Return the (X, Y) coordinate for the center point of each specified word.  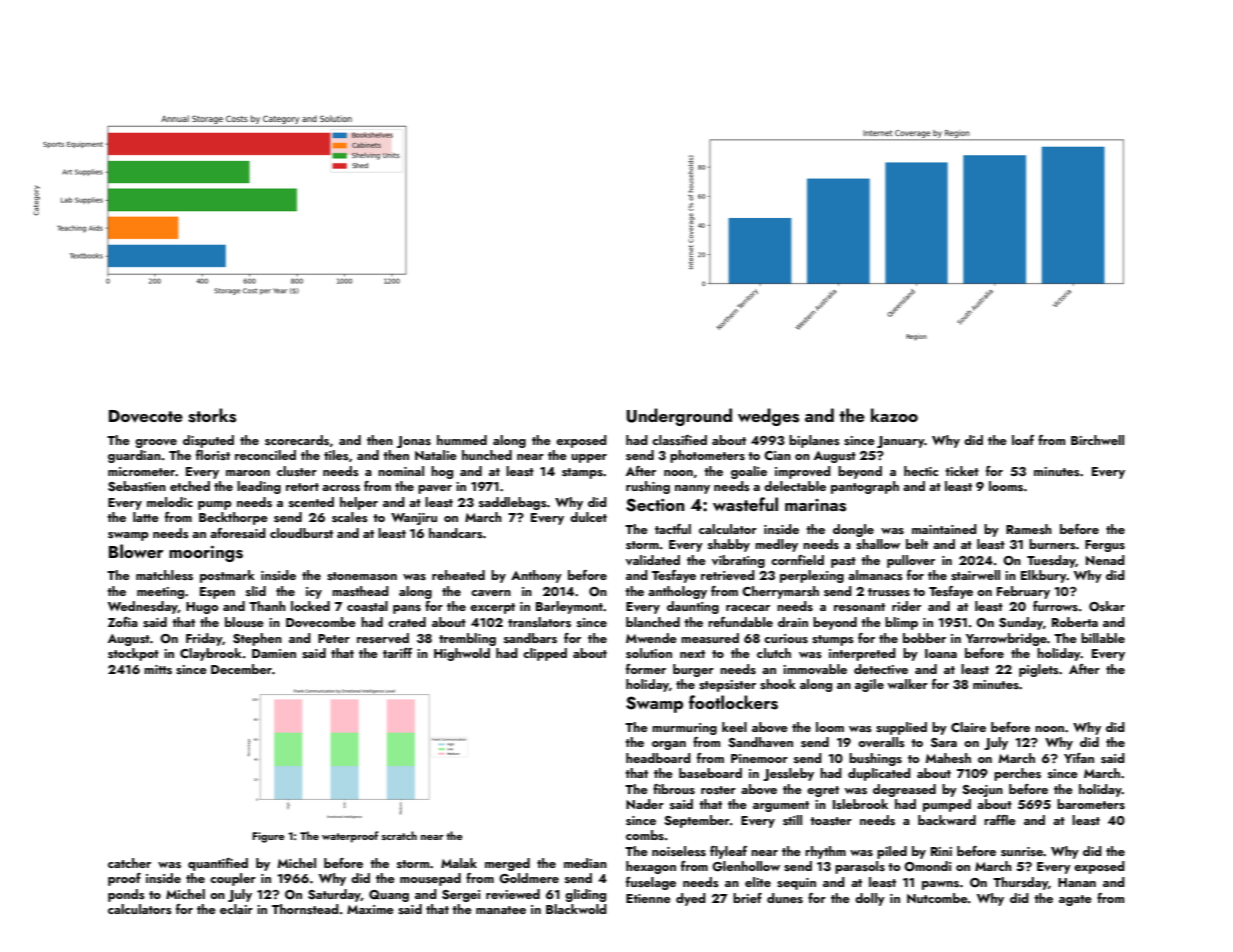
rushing (648, 487)
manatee (501, 910)
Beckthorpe (233, 518)
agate (1075, 900)
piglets (1039, 670)
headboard (658, 758)
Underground (679, 417)
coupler (233, 879)
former (646, 669)
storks (212, 415)
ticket (962, 471)
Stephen (257, 639)
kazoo (894, 415)
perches (1017, 774)
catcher (129, 863)
